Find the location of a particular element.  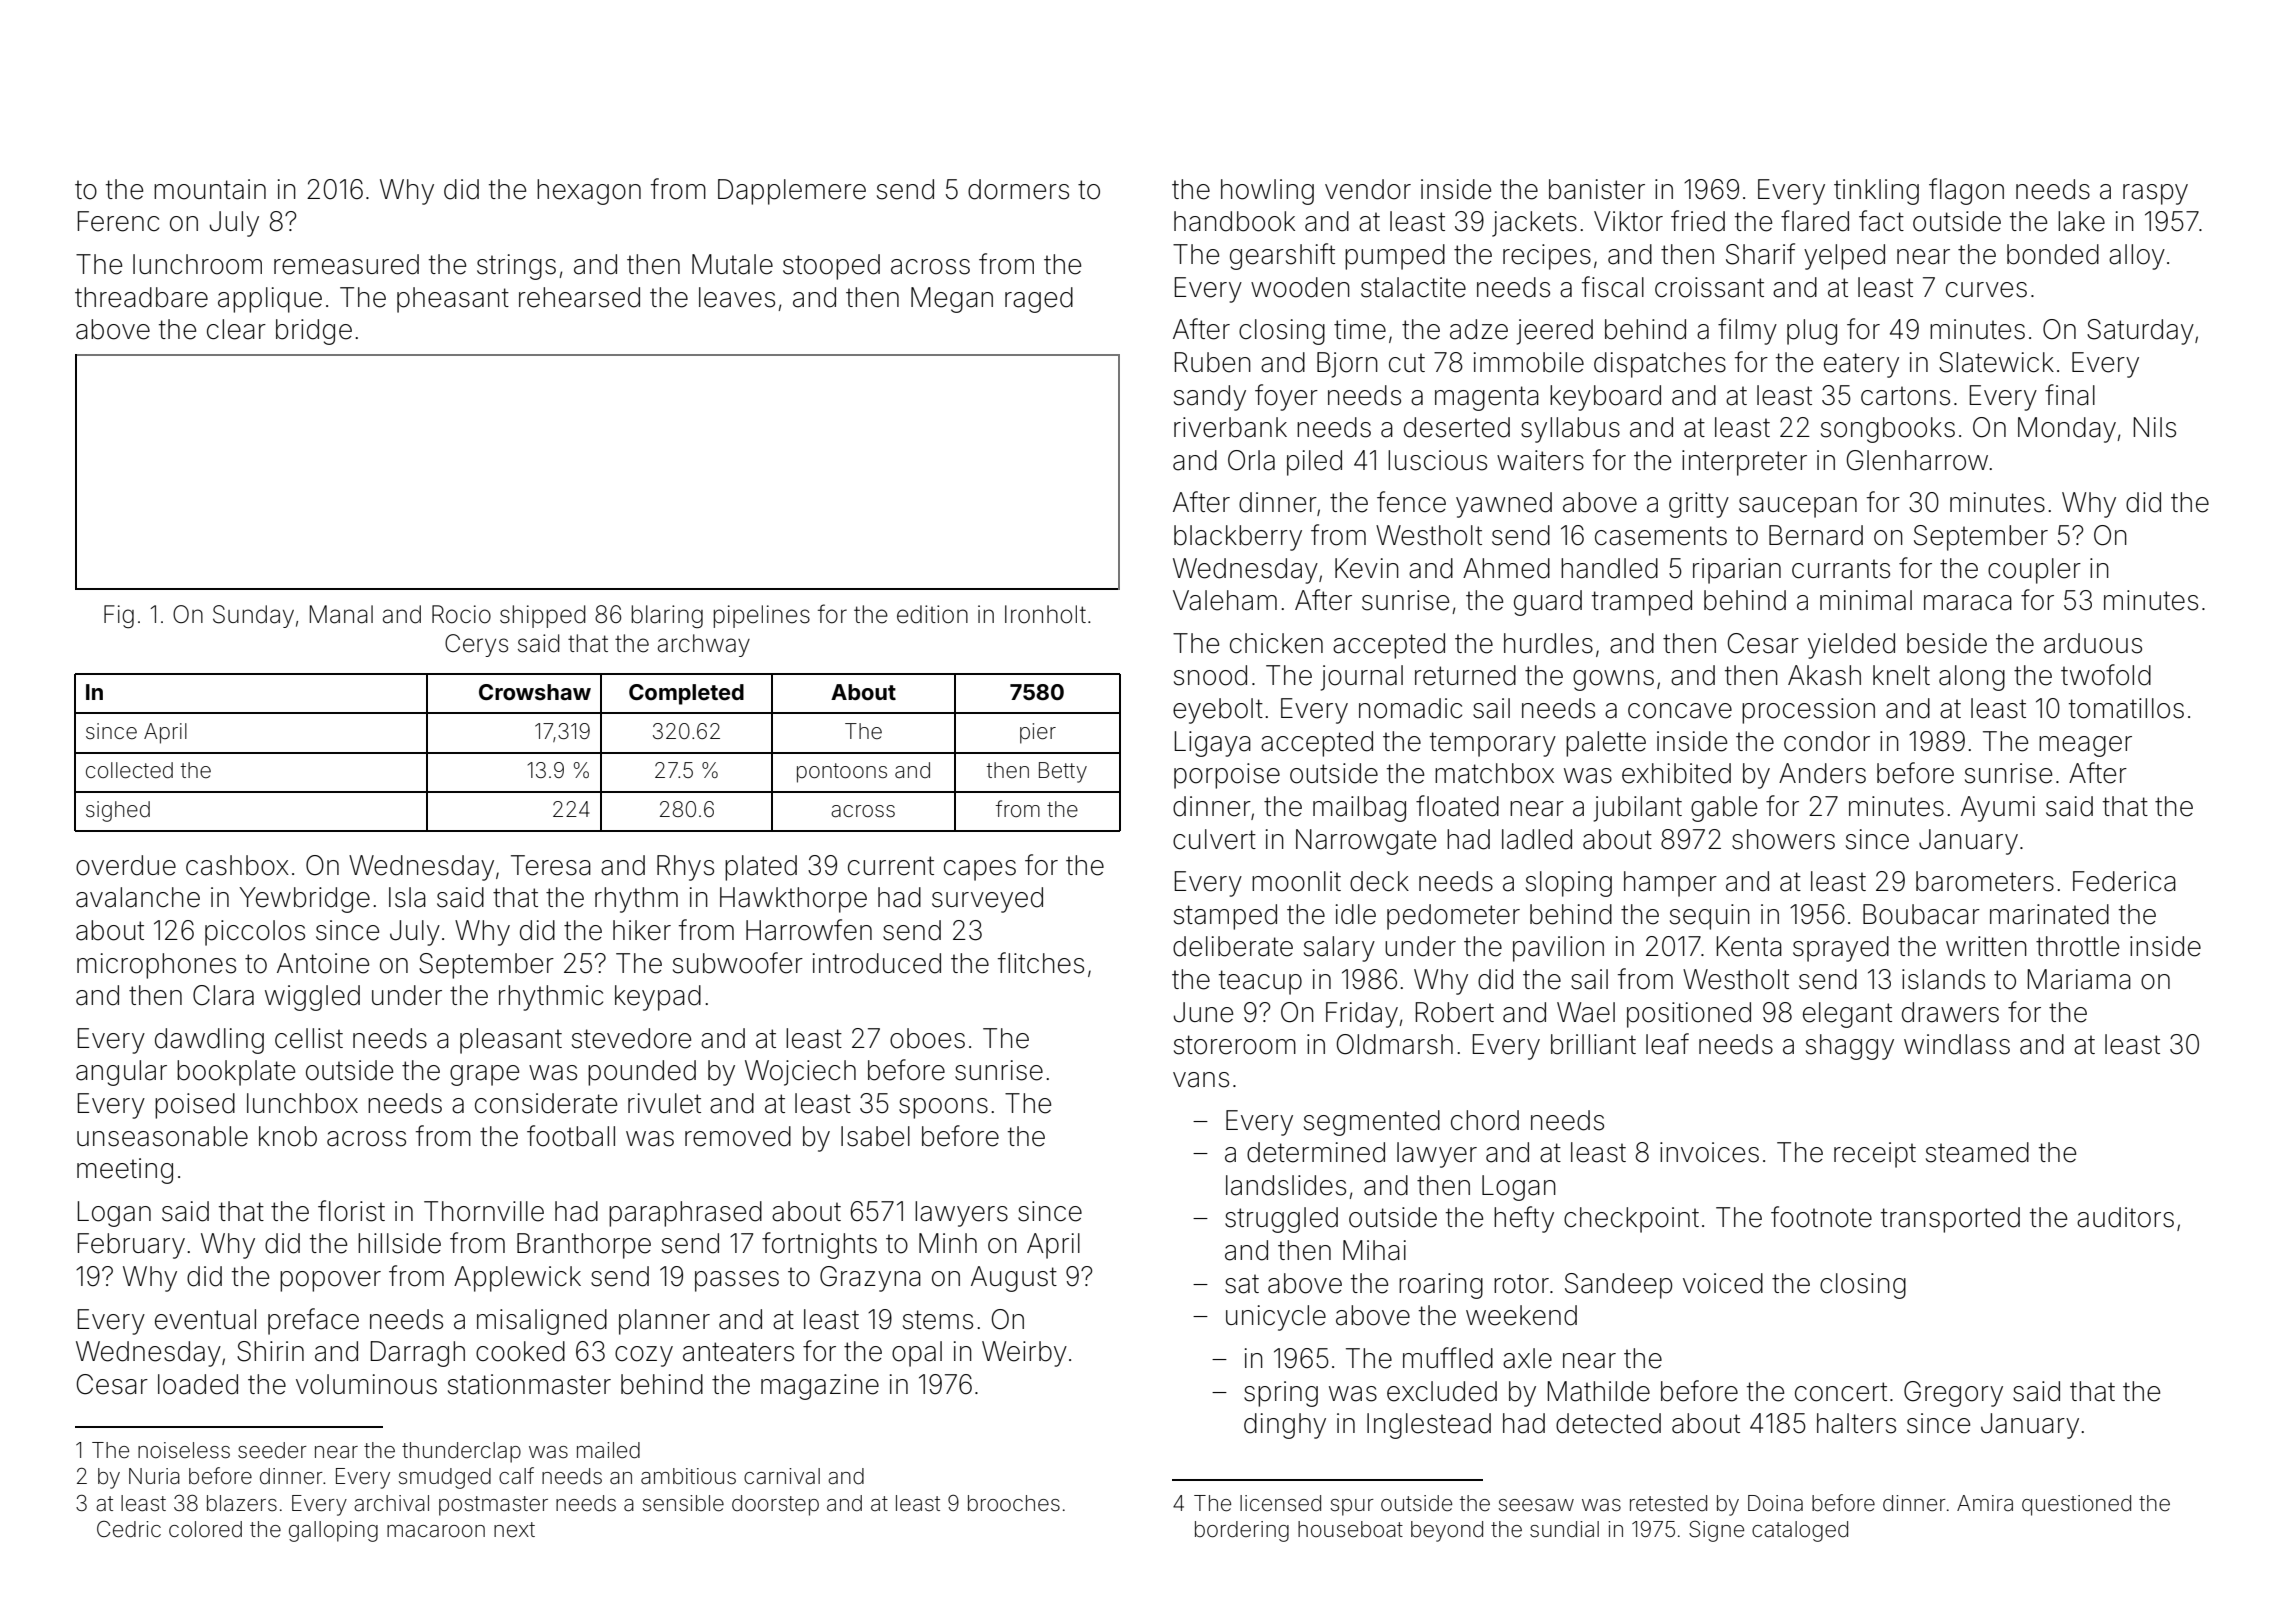

next is located at coordinates (514, 1530).
